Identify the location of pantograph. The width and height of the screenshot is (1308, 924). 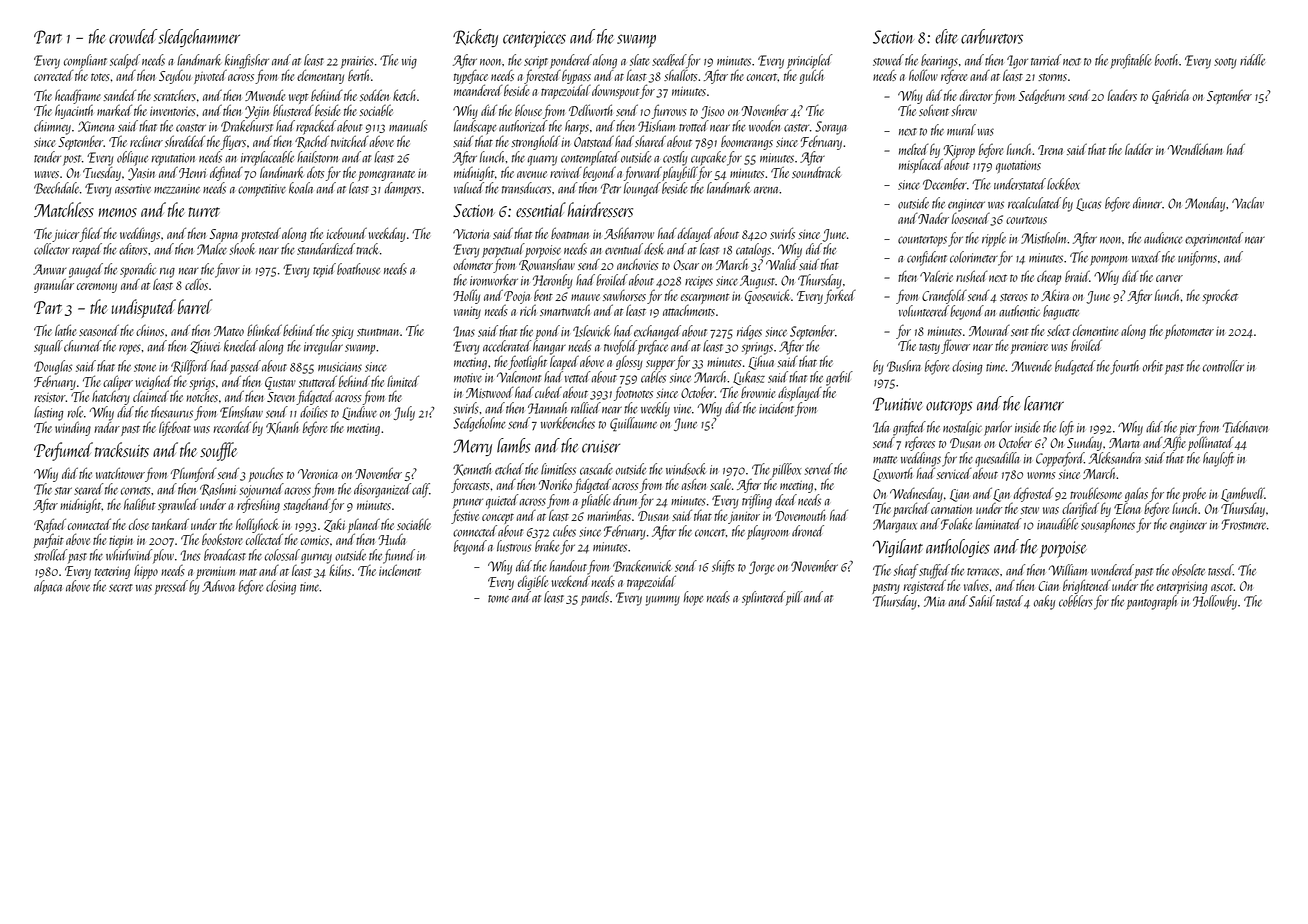
(1151, 602).
